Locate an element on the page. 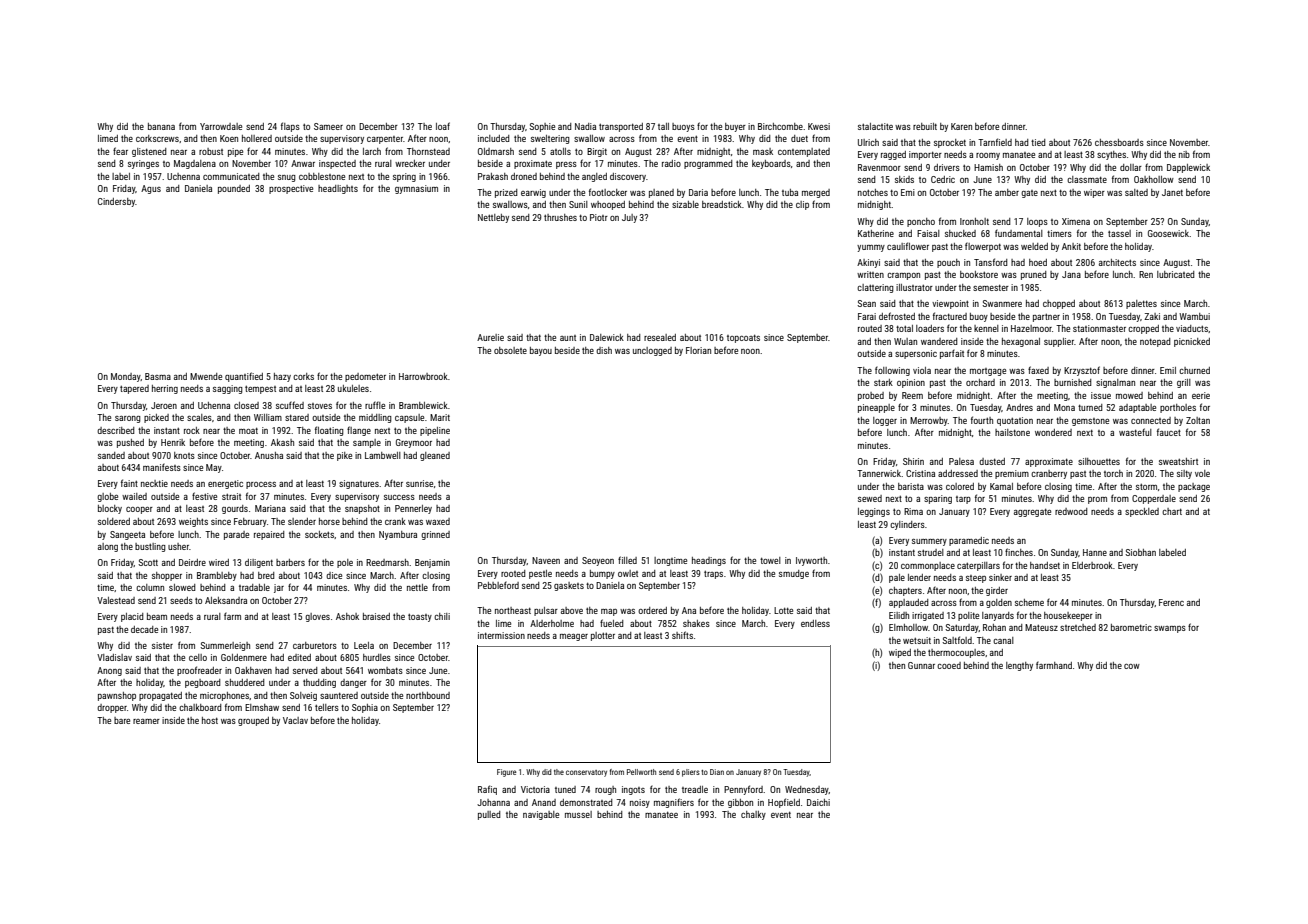 The height and width of the page is (924, 1308). importer is located at coordinates (925, 155).
